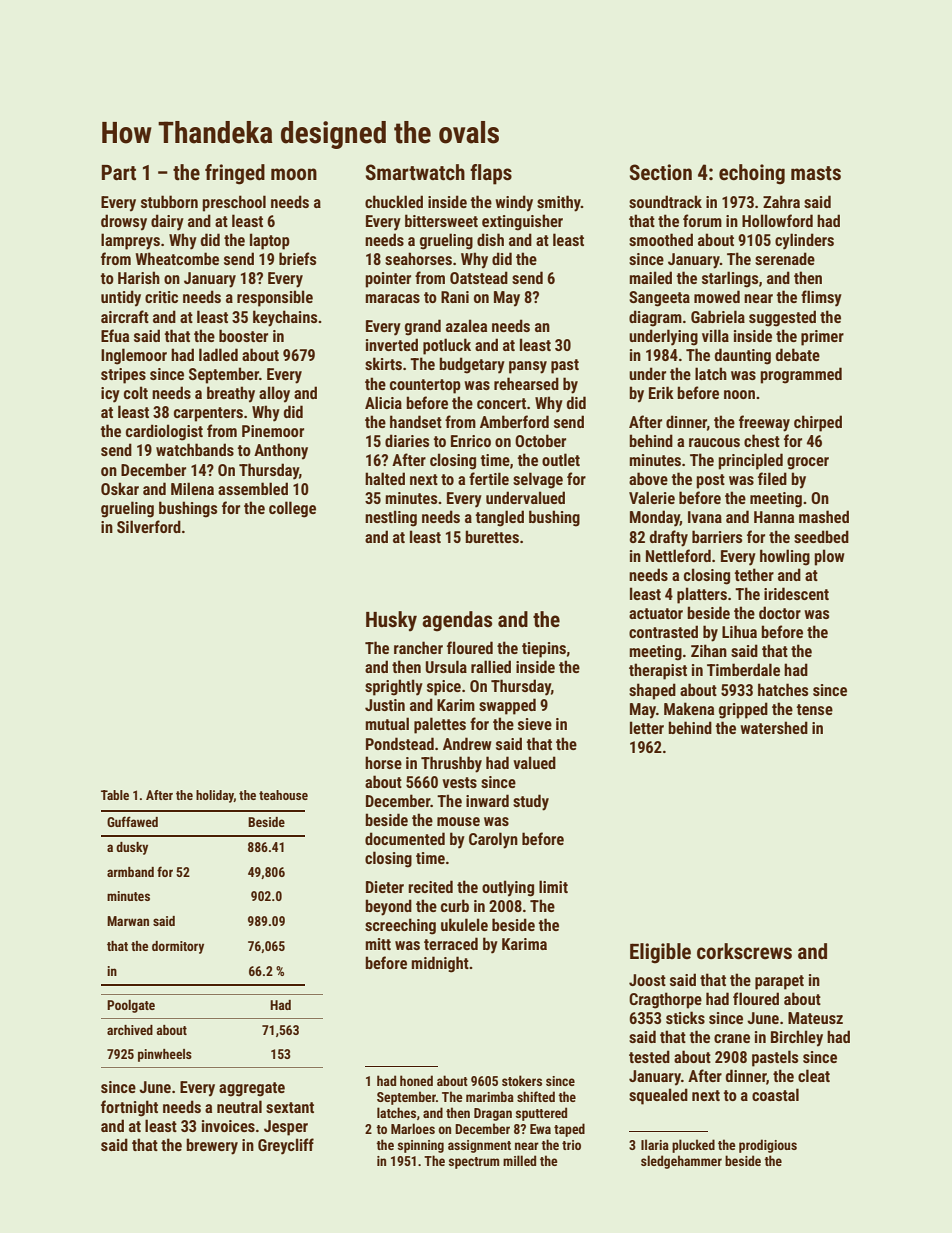  I want to click on Makena, so click(689, 708).
